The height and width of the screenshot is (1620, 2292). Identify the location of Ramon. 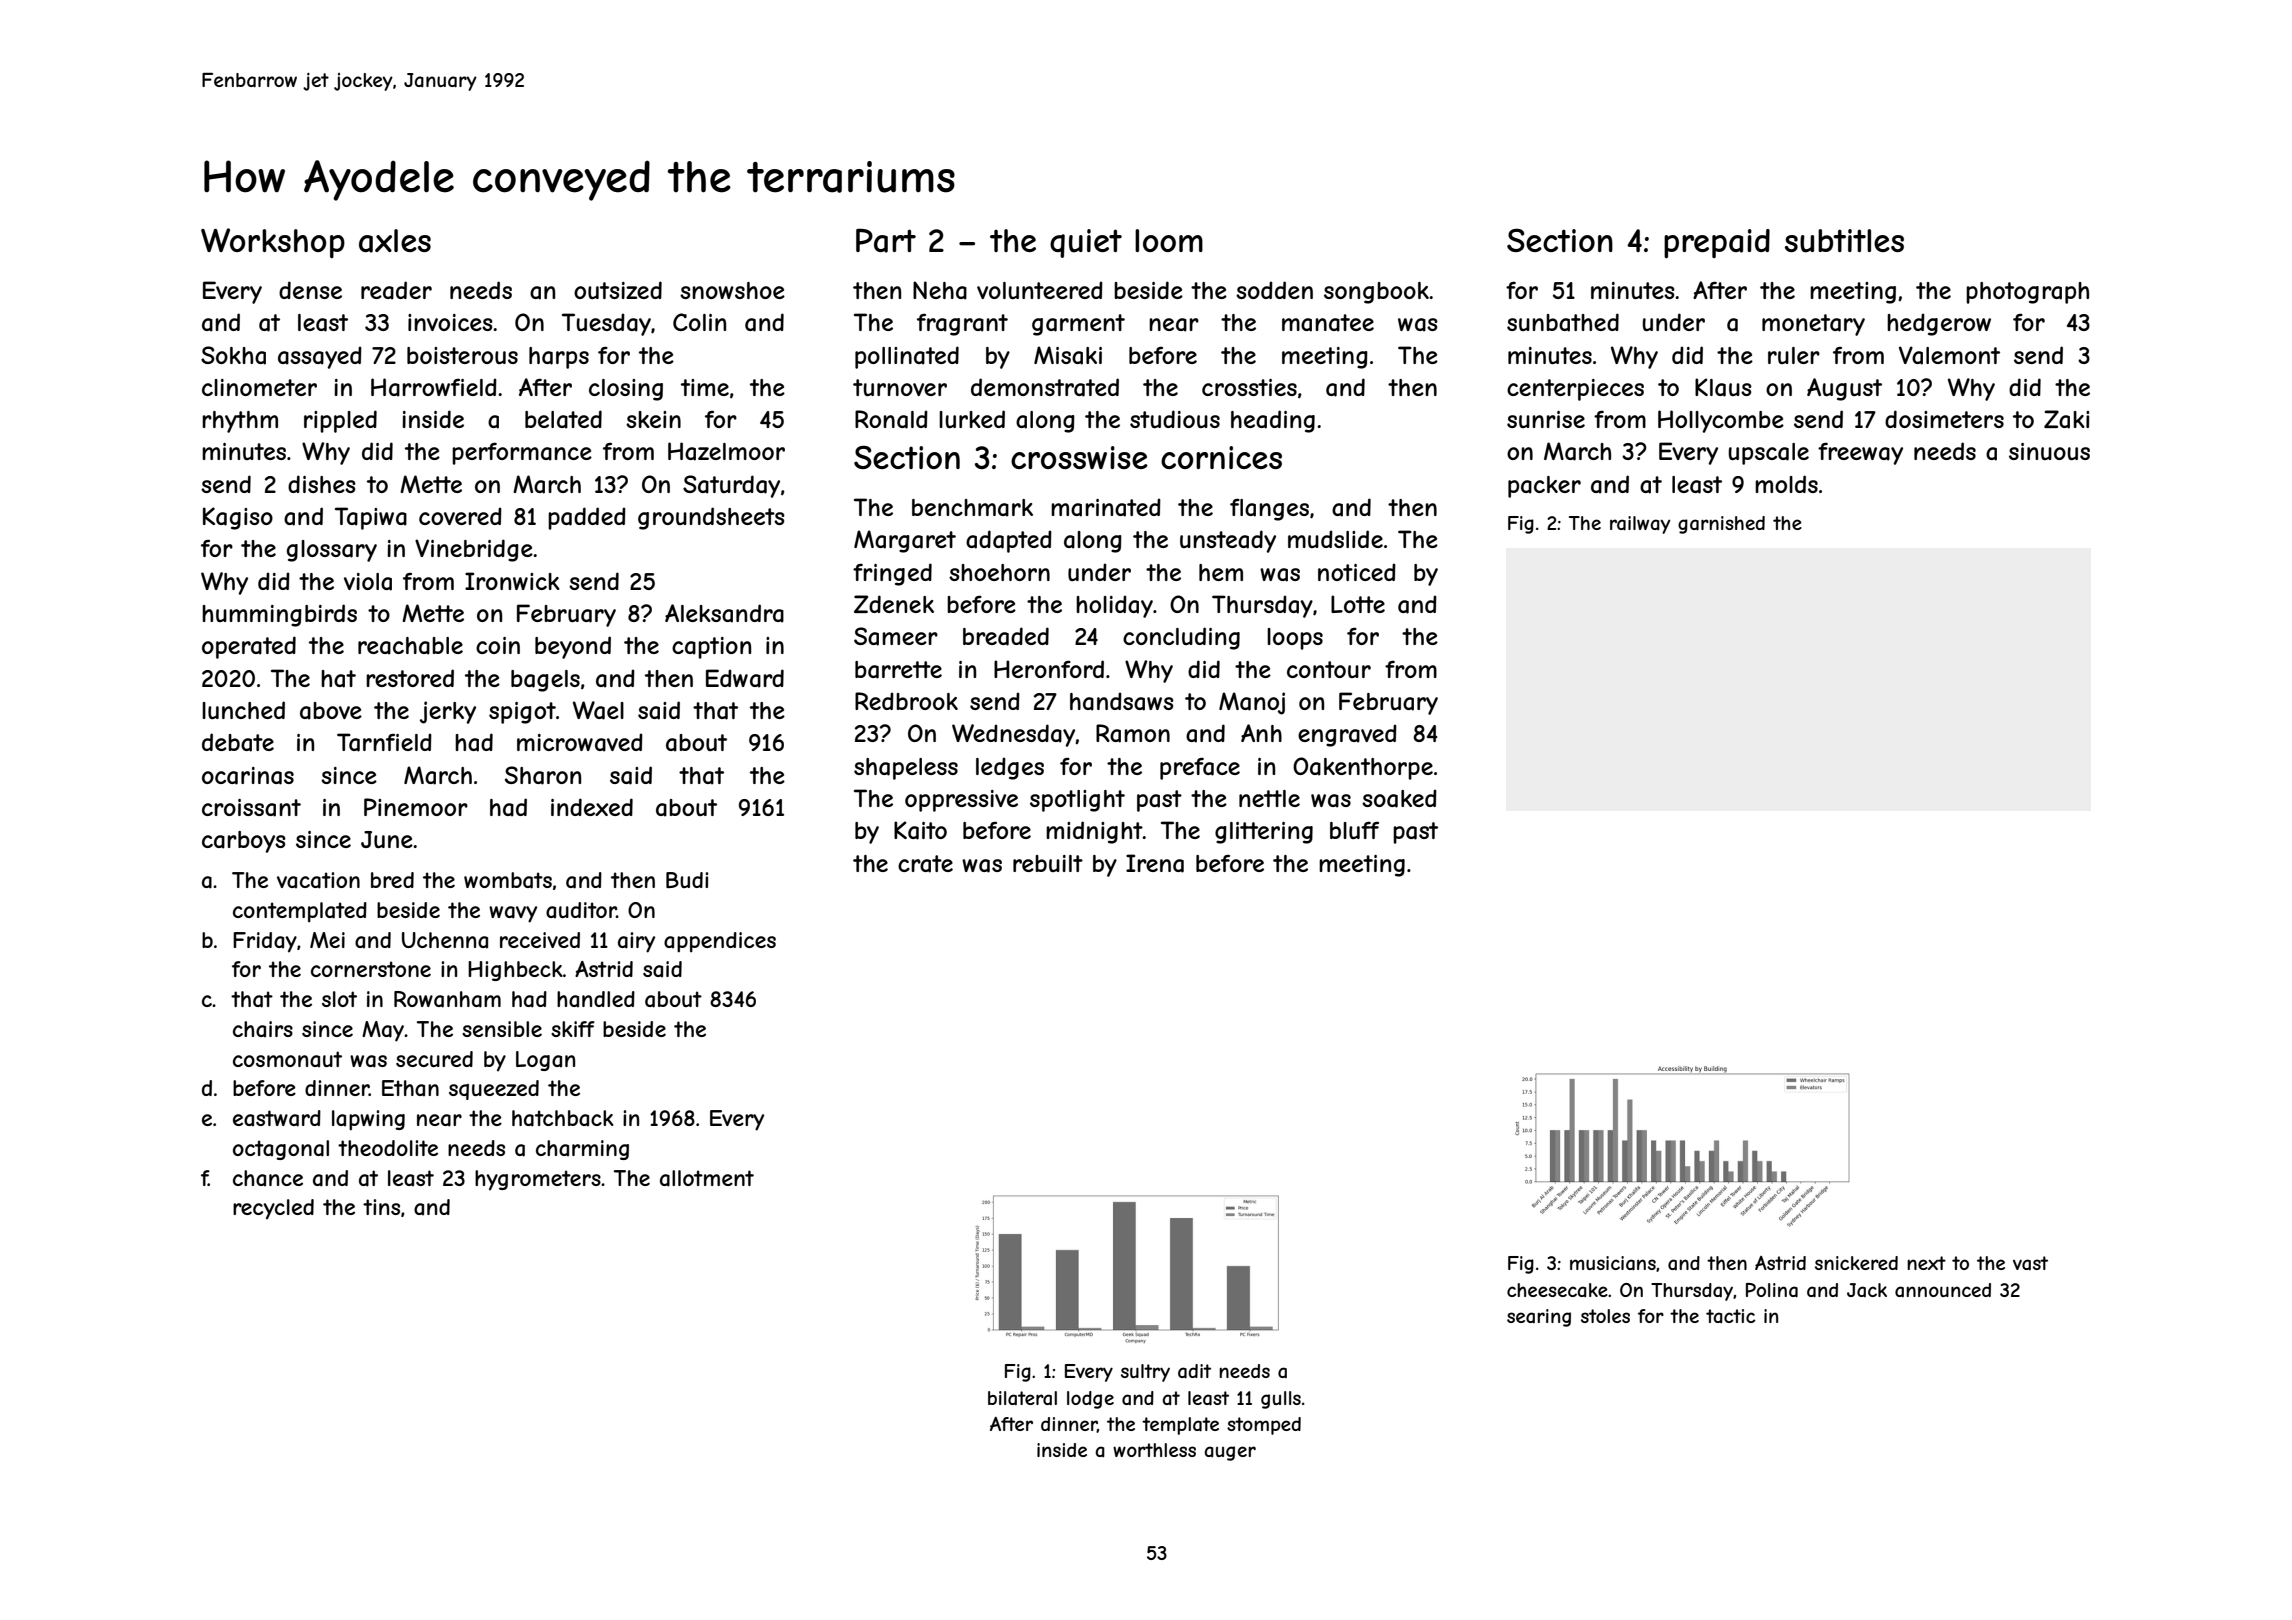
(1133, 733).
